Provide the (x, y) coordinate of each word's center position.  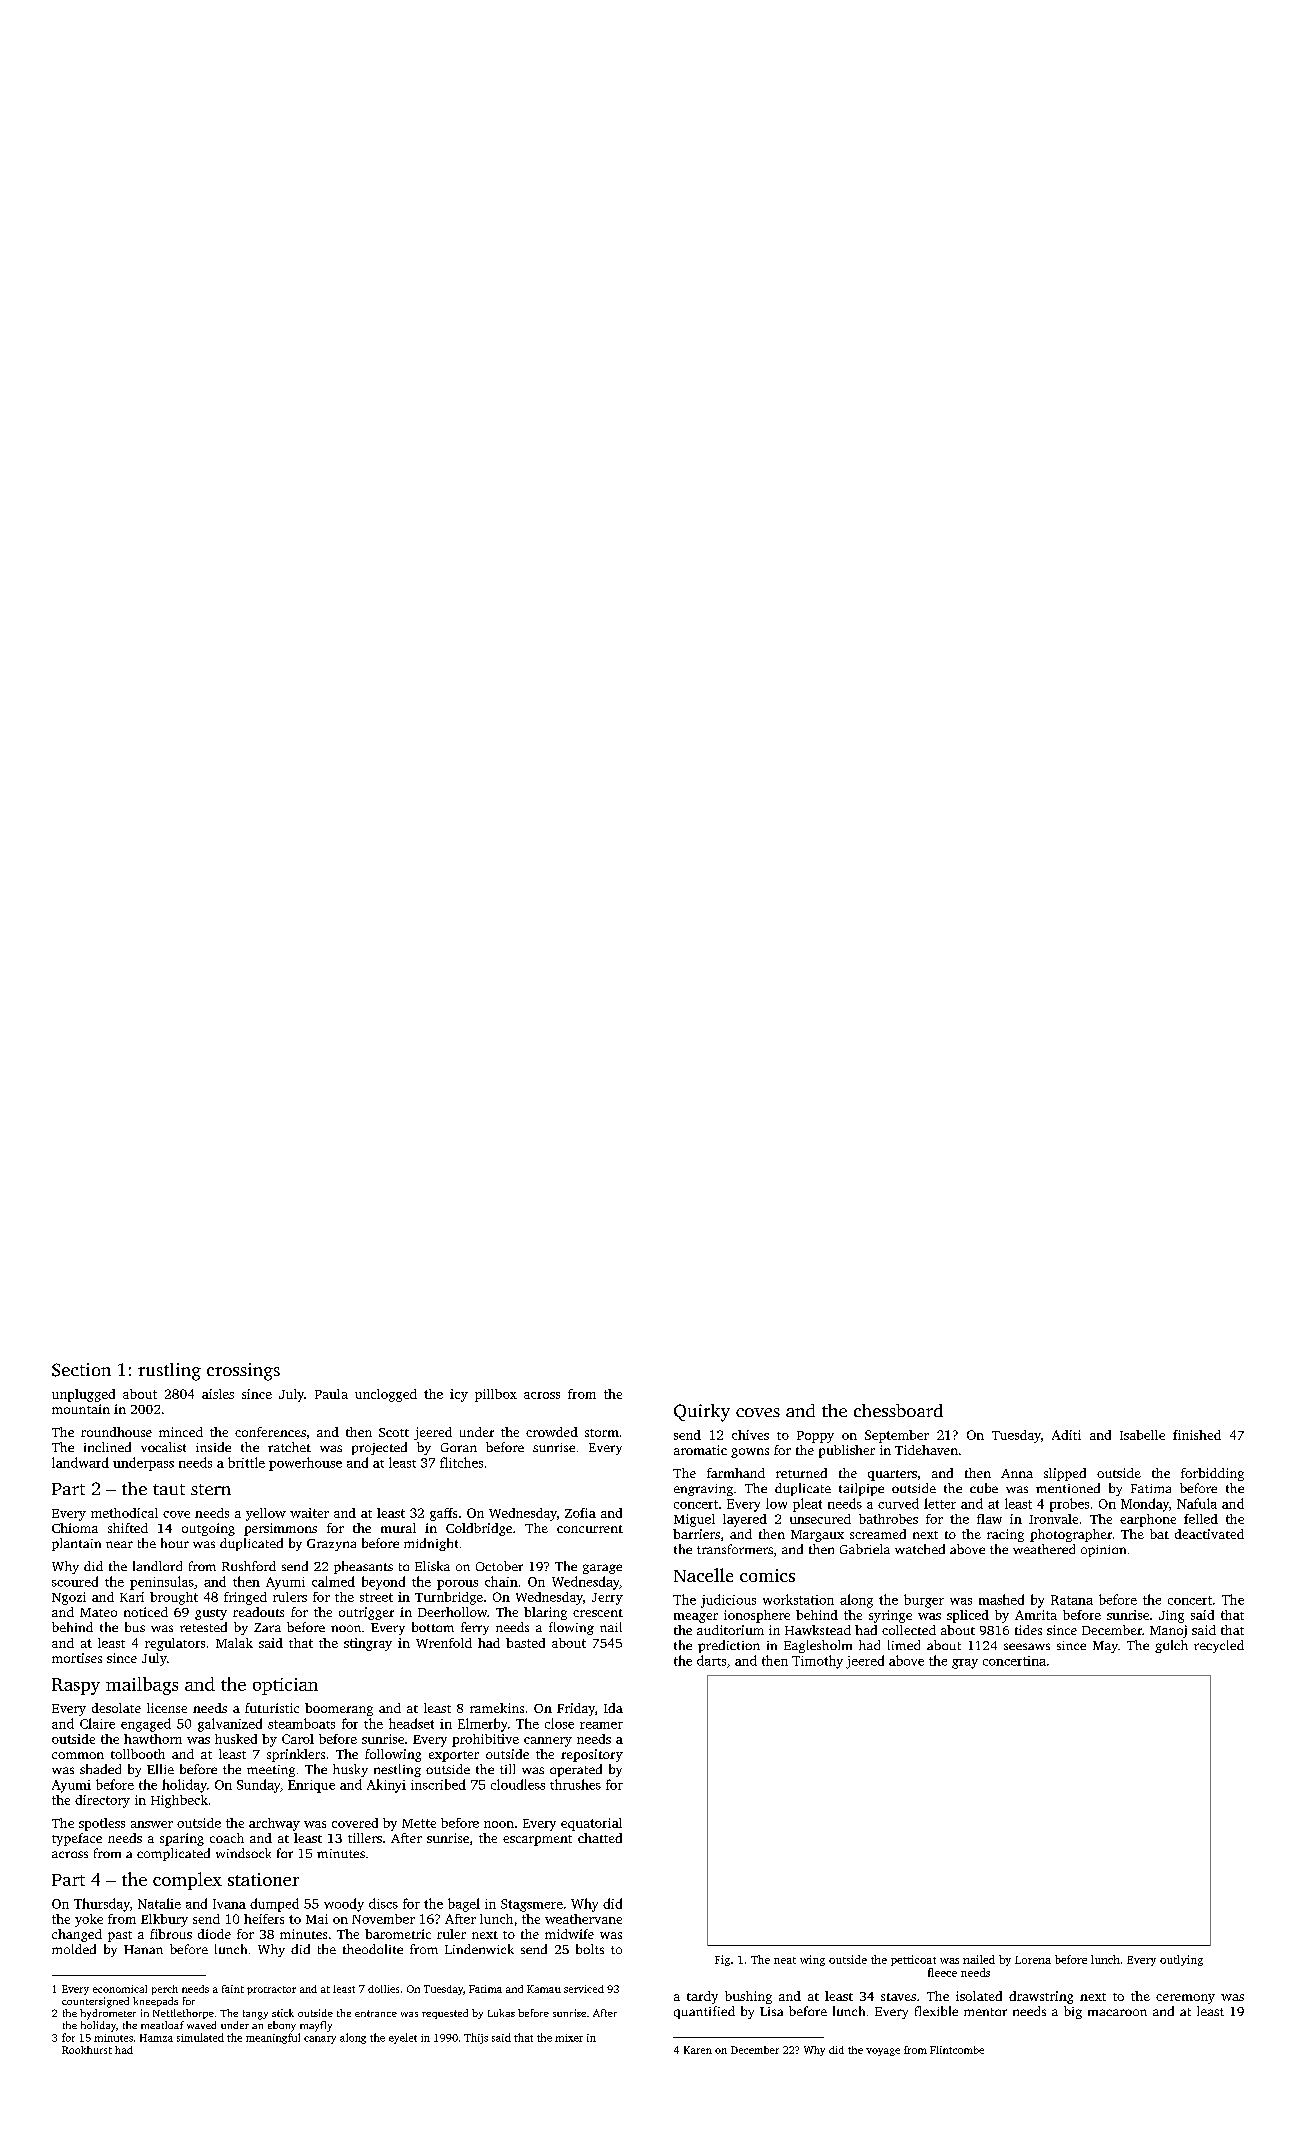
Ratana (1072, 1600)
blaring (545, 1613)
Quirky (702, 1413)
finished (1197, 1435)
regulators (175, 1644)
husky (350, 1770)
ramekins (497, 1708)
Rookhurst (87, 2050)
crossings (243, 1372)
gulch (1171, 1646)
